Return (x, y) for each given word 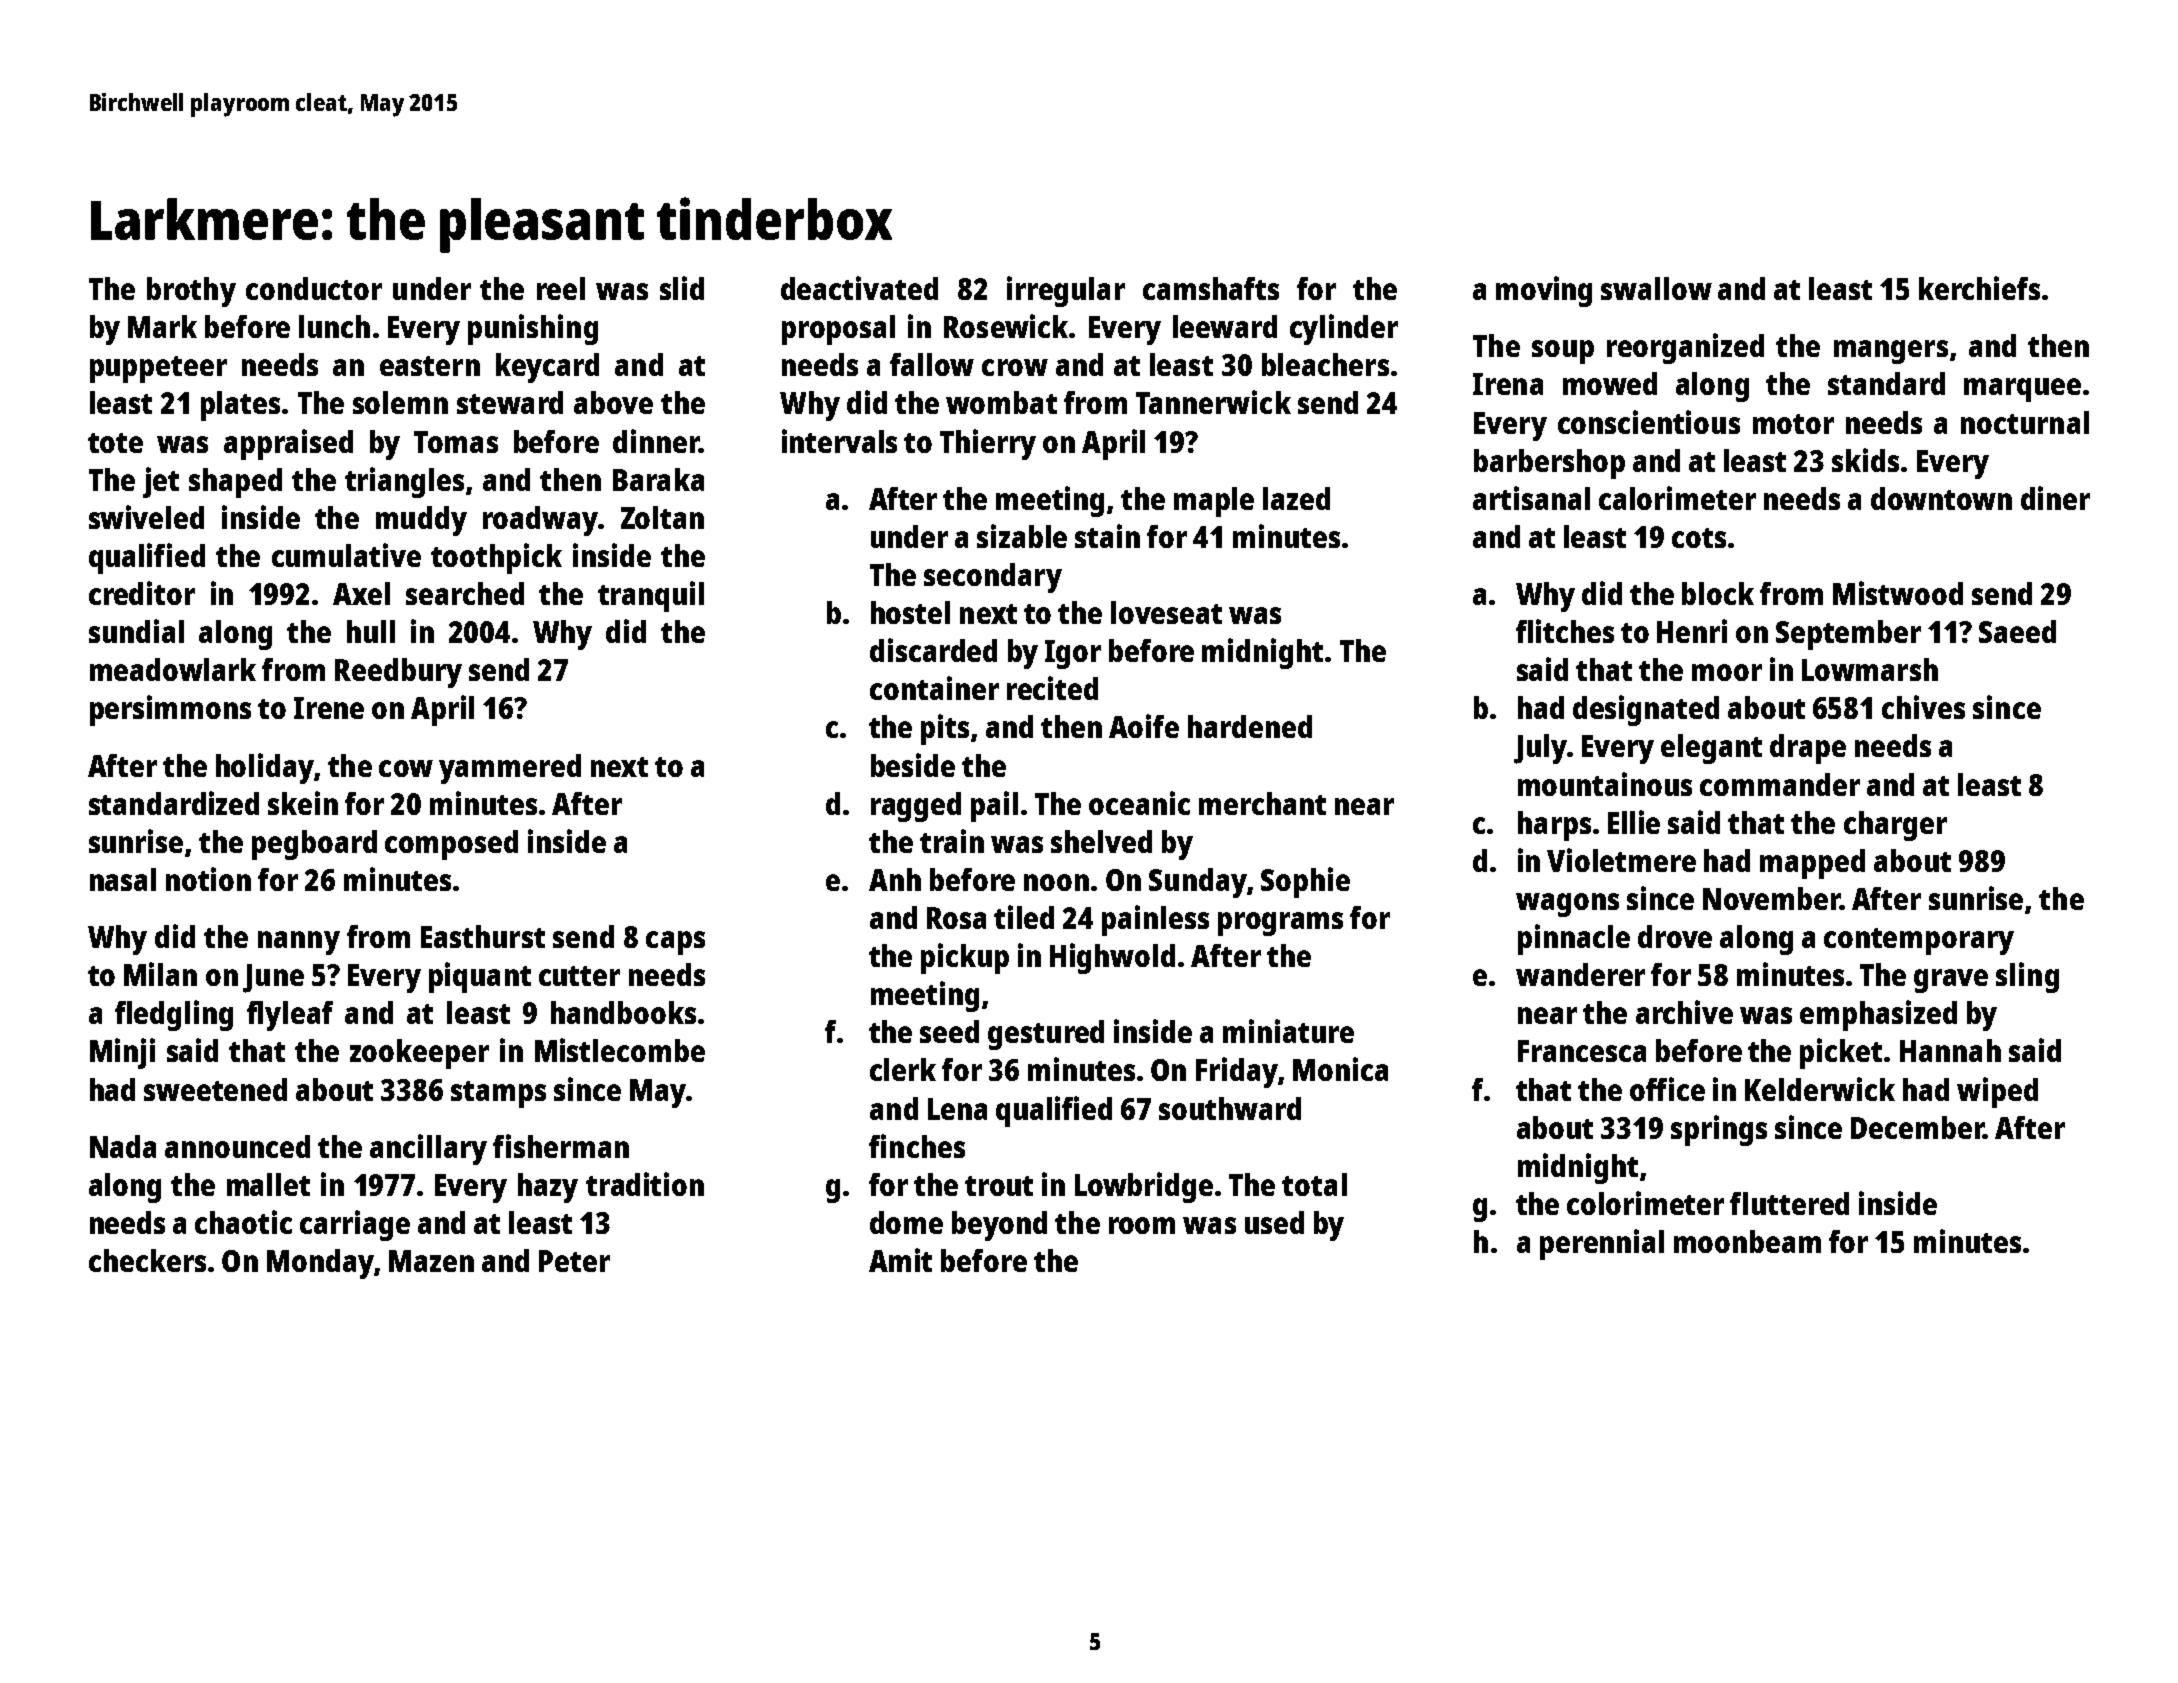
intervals (839, 441)
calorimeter (1677, 498)
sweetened (215, 1089)
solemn (400, 402)
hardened (1250, 726)
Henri (1692, 631)
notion (208, 879)
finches (917, 1146)
